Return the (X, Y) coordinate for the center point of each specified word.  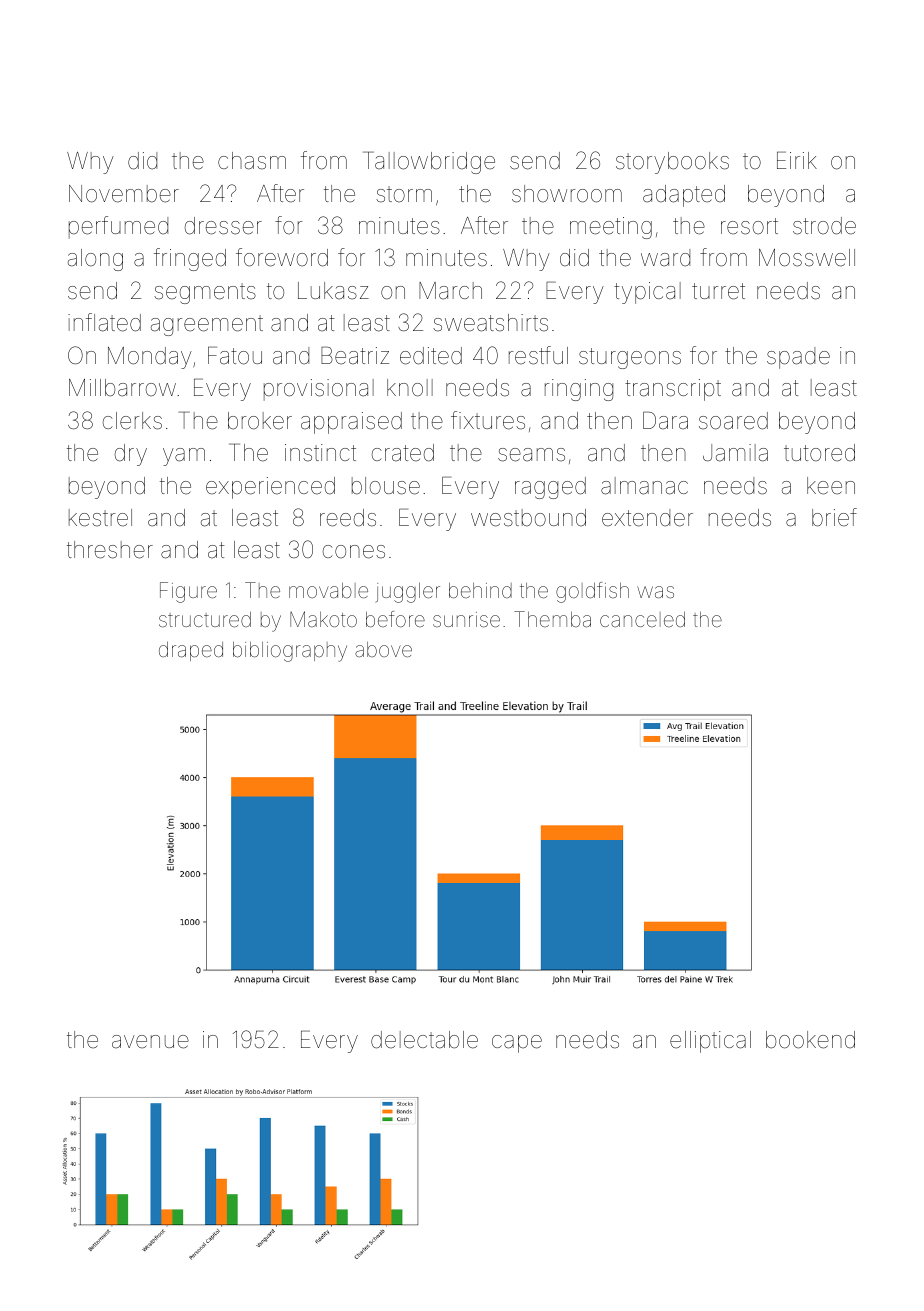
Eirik (797, 160)
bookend (810, 1040)
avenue (150, 1042)
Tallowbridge (429, 163)
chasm (252, 161)
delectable (424, 1040)
